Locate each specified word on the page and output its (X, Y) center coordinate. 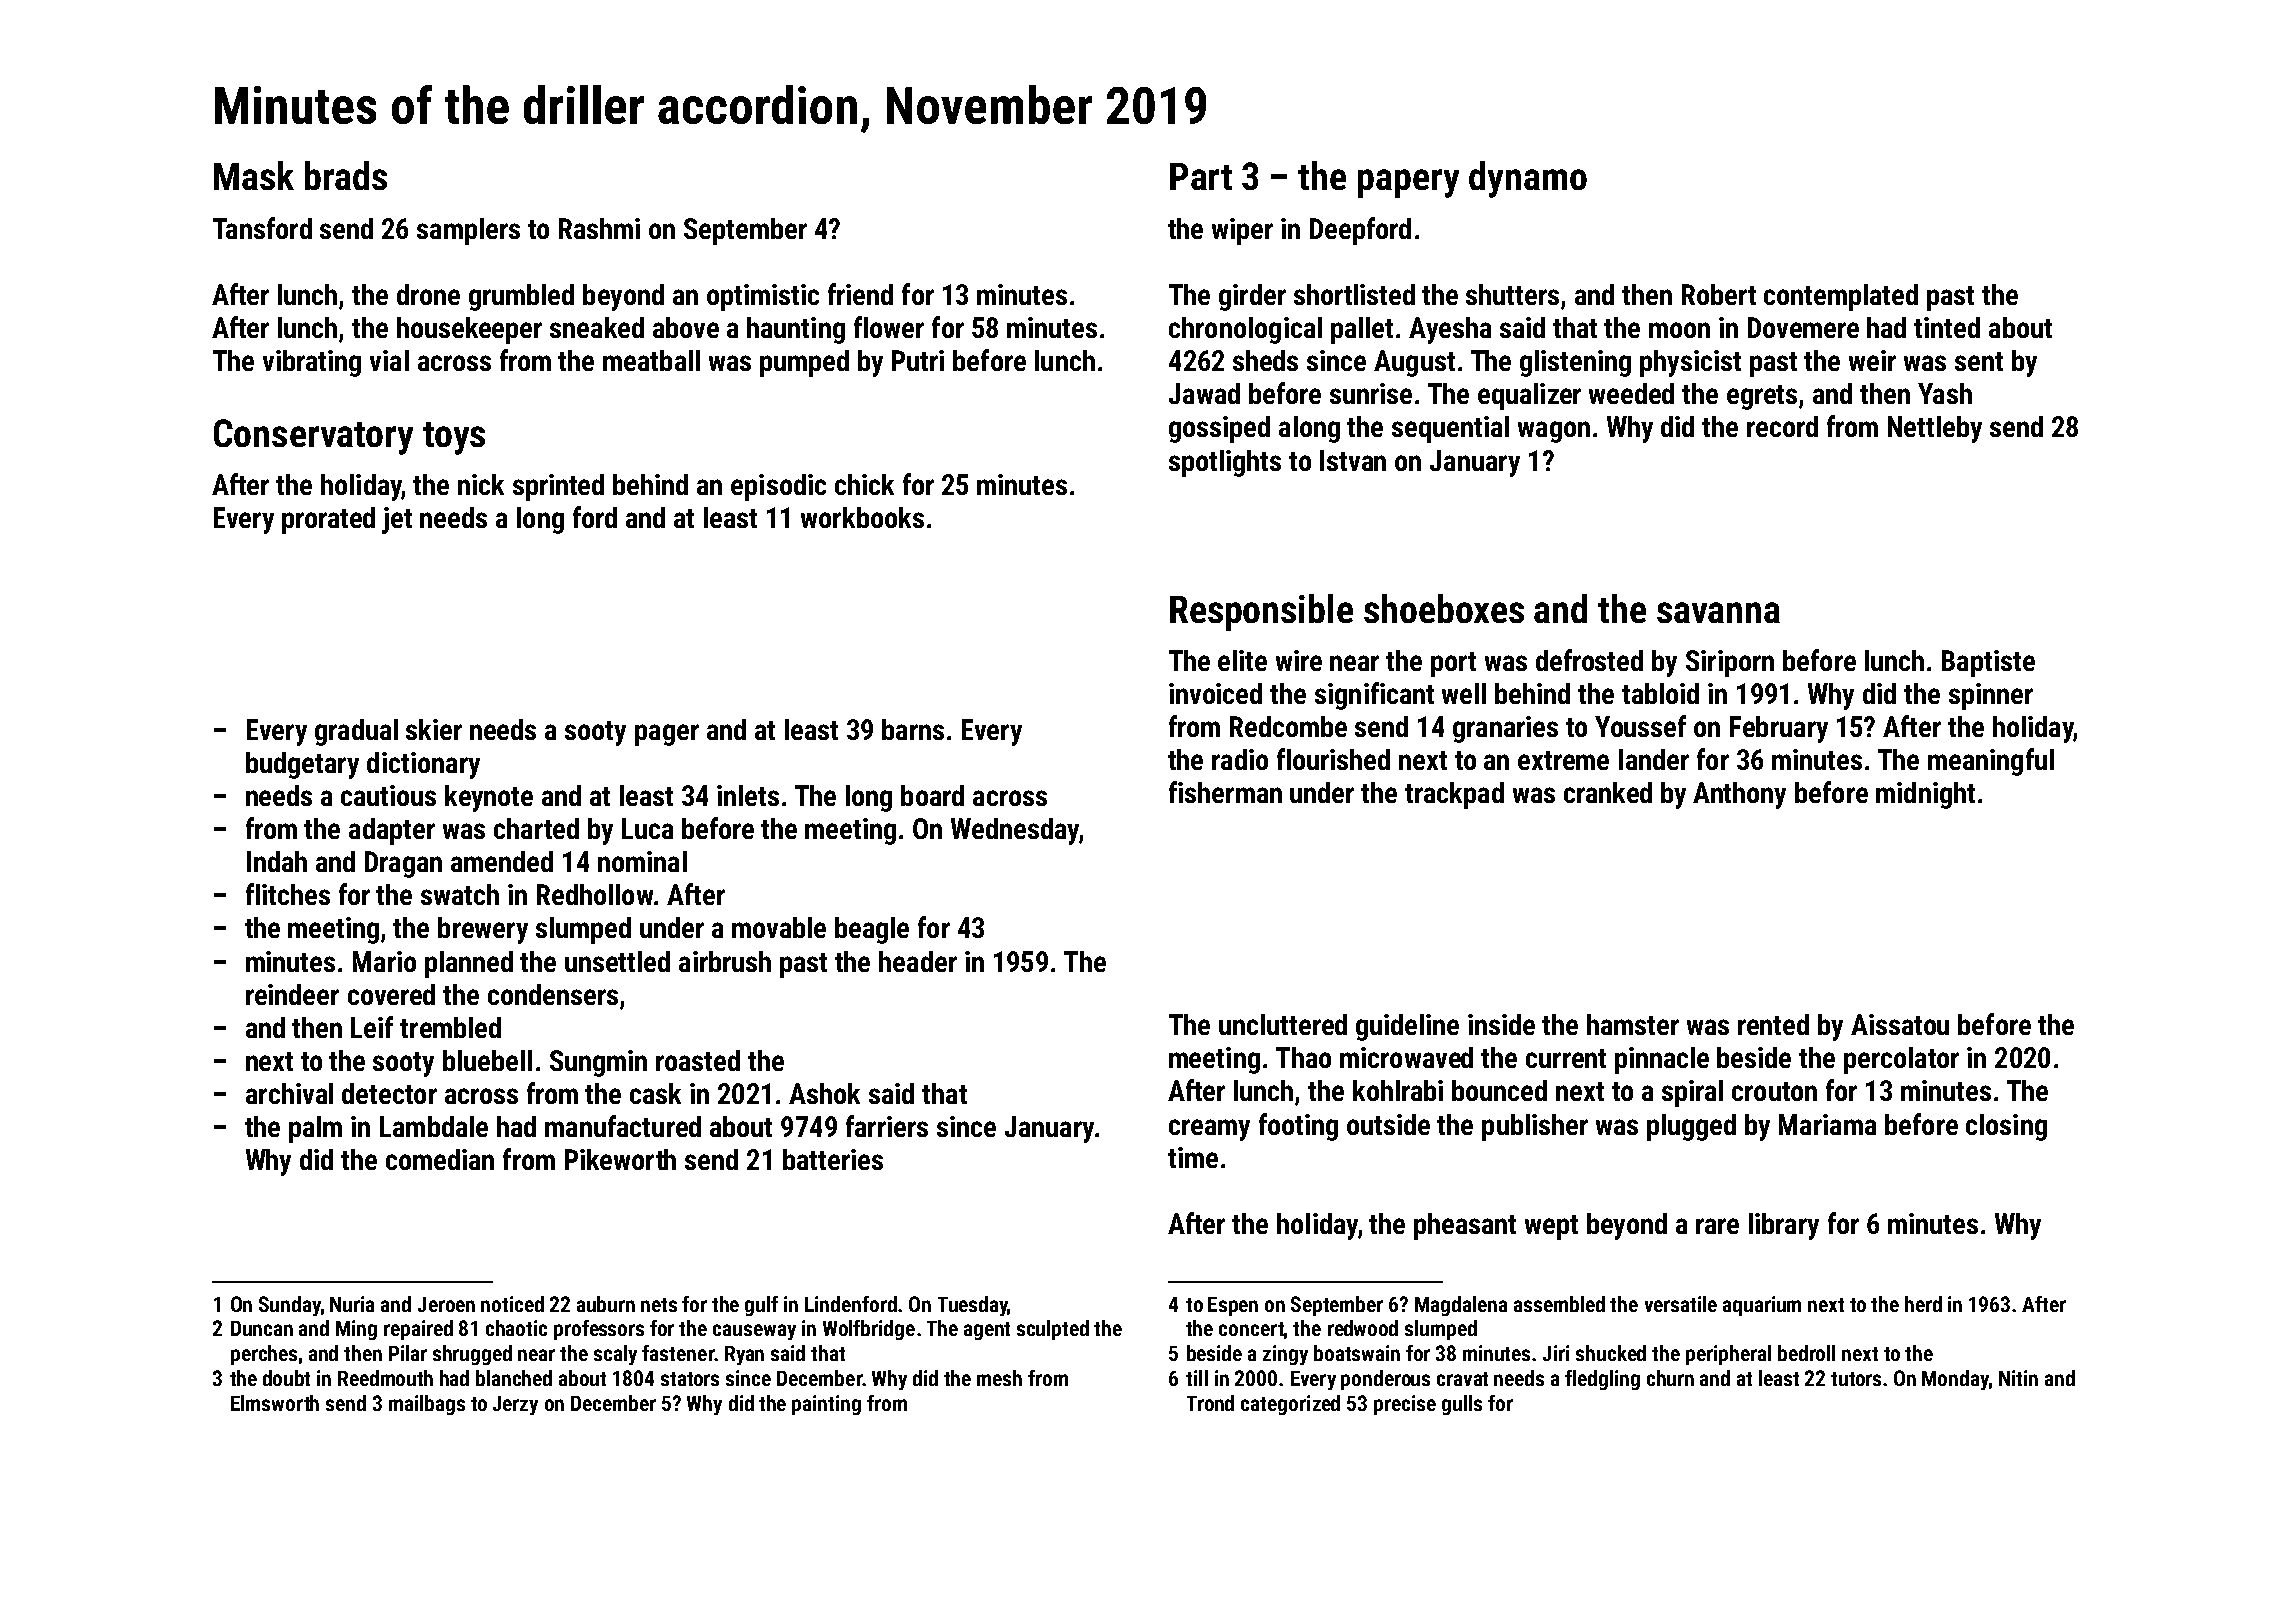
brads (346, 175)
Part (1201, 176)
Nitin (2018, 1378)
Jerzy (515, 1405)
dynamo (1528, 179)
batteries (833, 1159)
